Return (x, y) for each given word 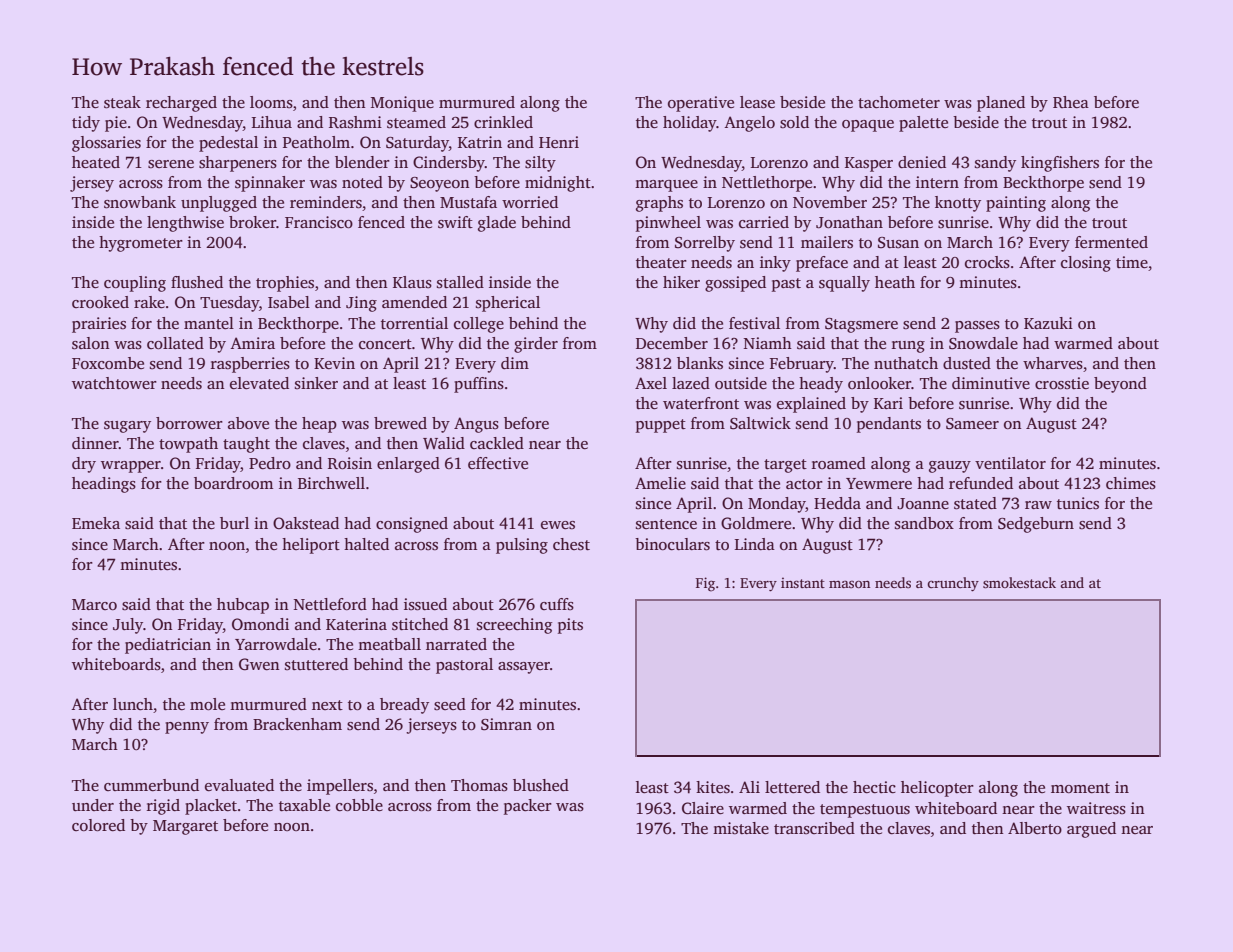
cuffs (557, 604)
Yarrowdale (276, 644)
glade (497, 224)
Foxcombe (108, 363)
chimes (1131, 483)
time (1132, 262)
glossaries (106, 144)
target (785, 466)
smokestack (1019, 582)
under (93, 805)
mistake (741, 828)
